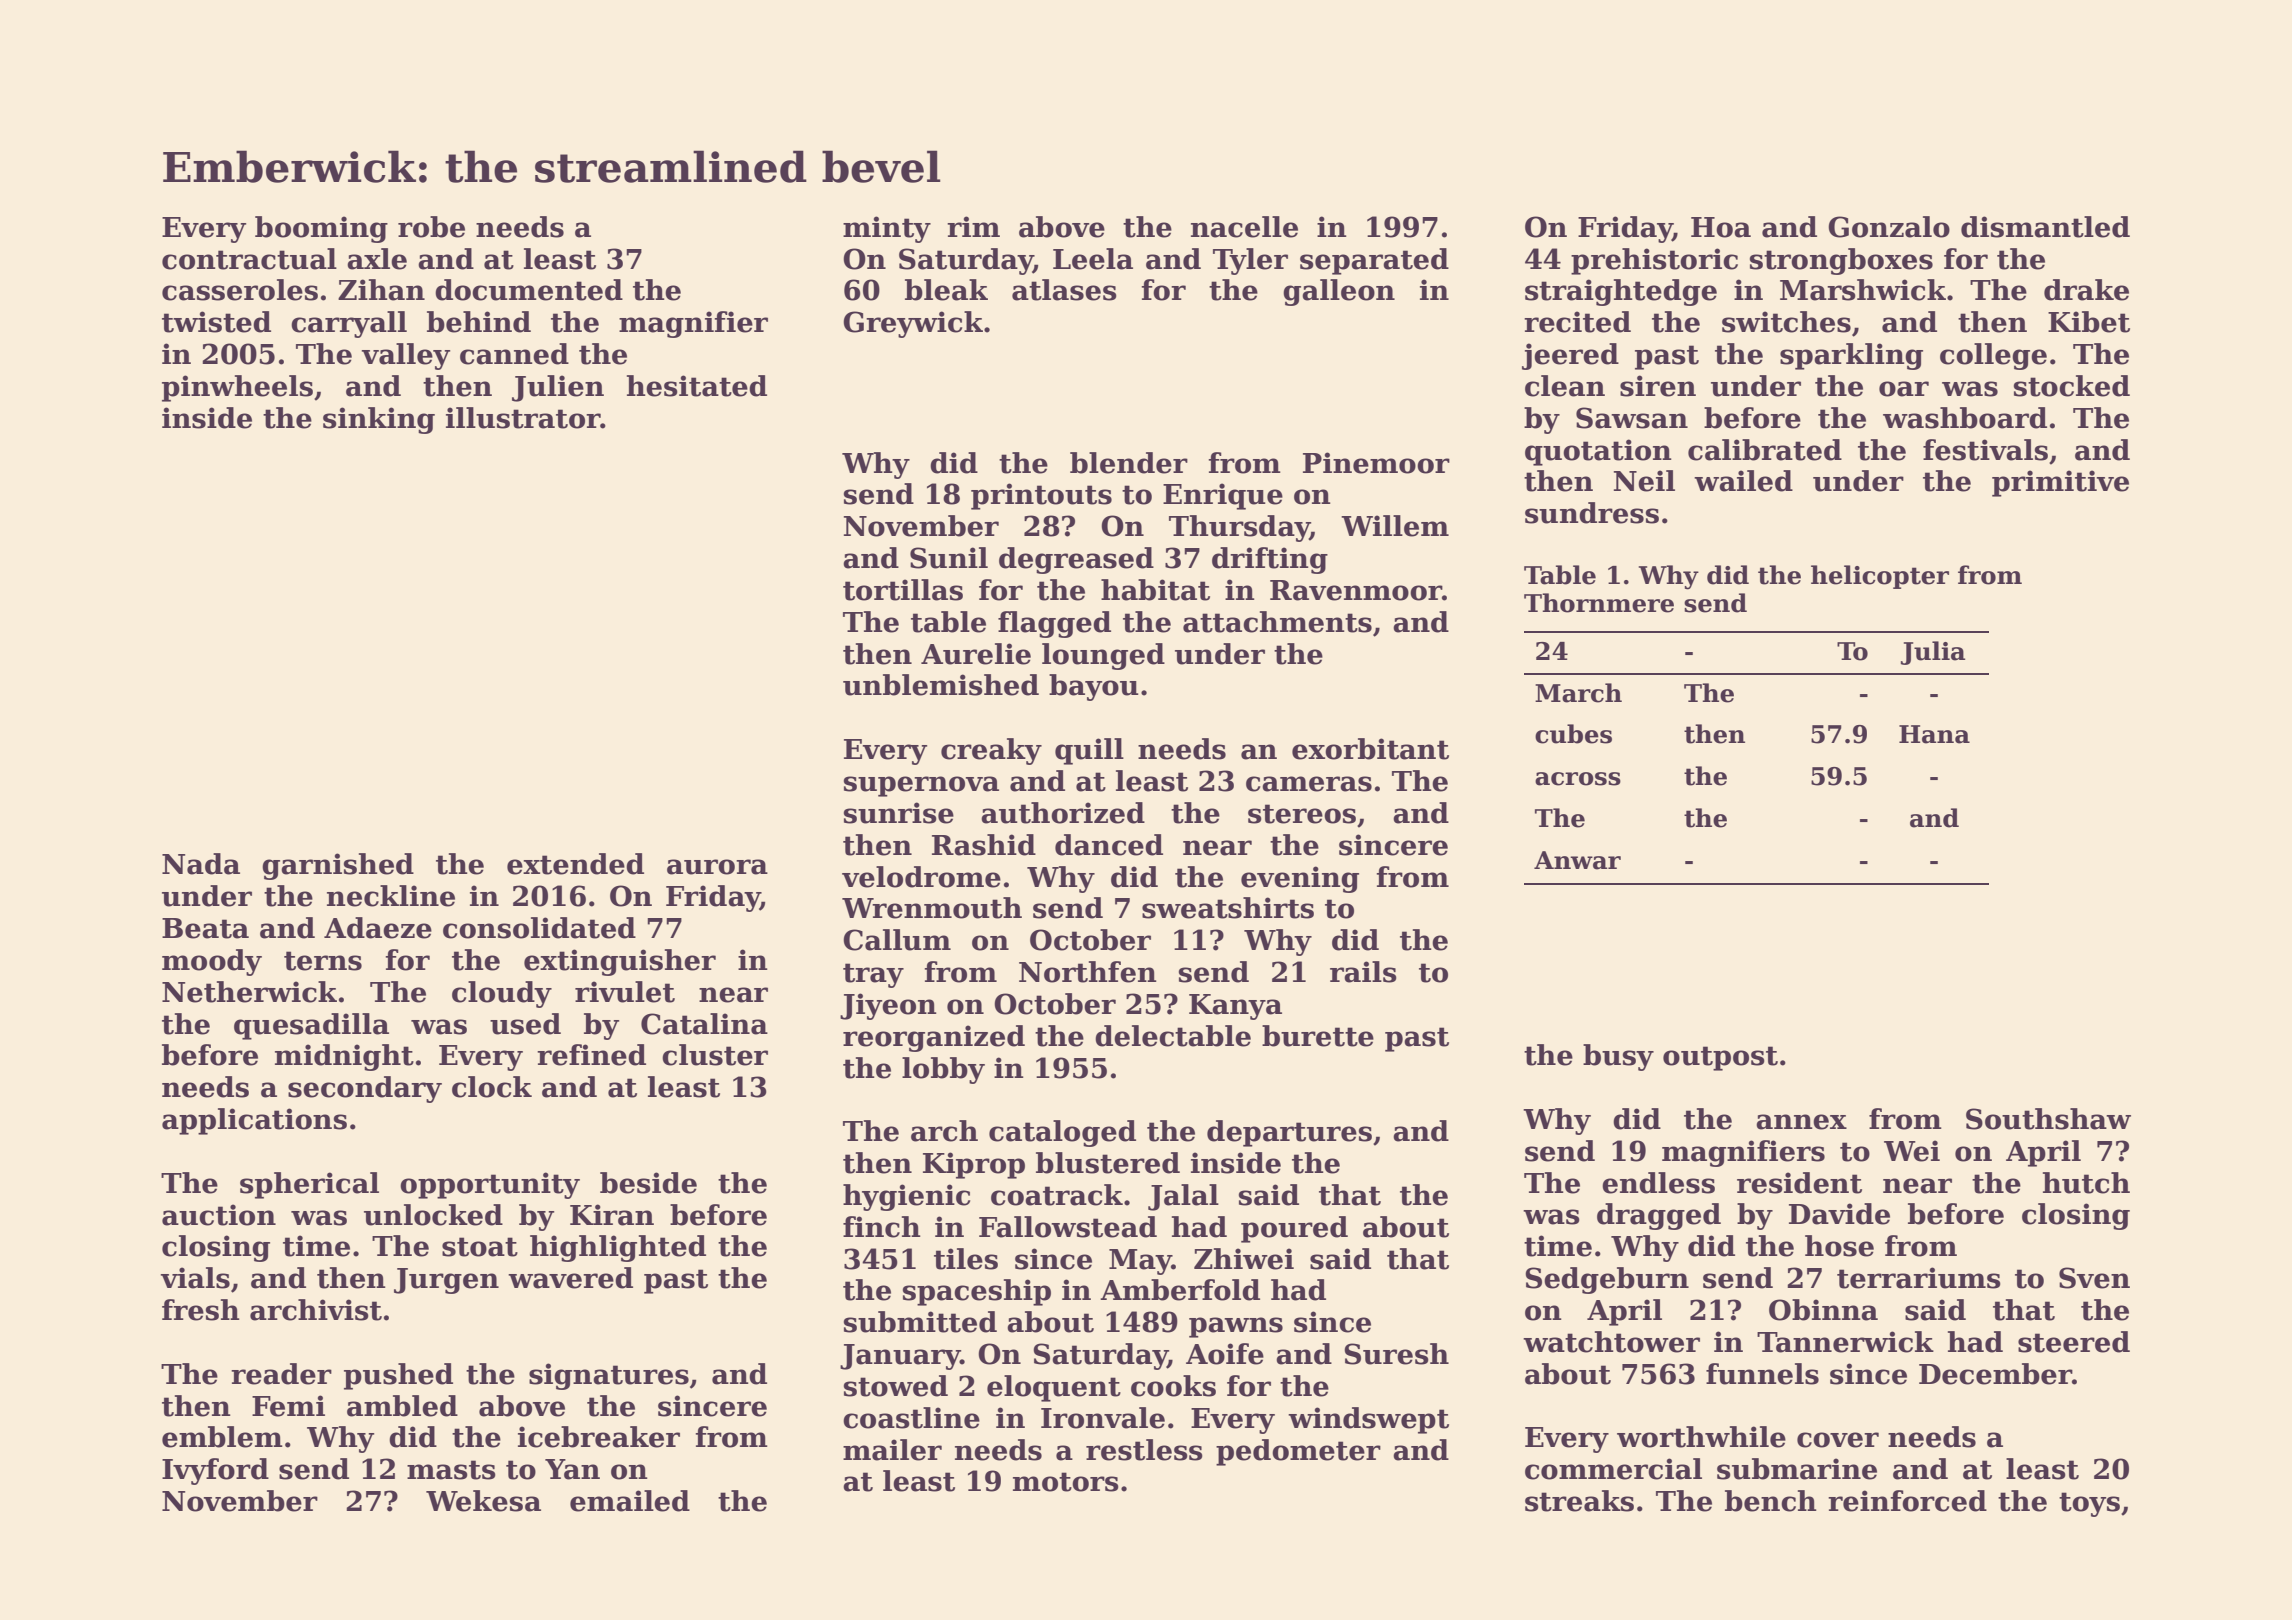  What do you see at coordinates (1356, 590) in the page?
I see `Ravenmoor` at bounding box center [1356, 590].
